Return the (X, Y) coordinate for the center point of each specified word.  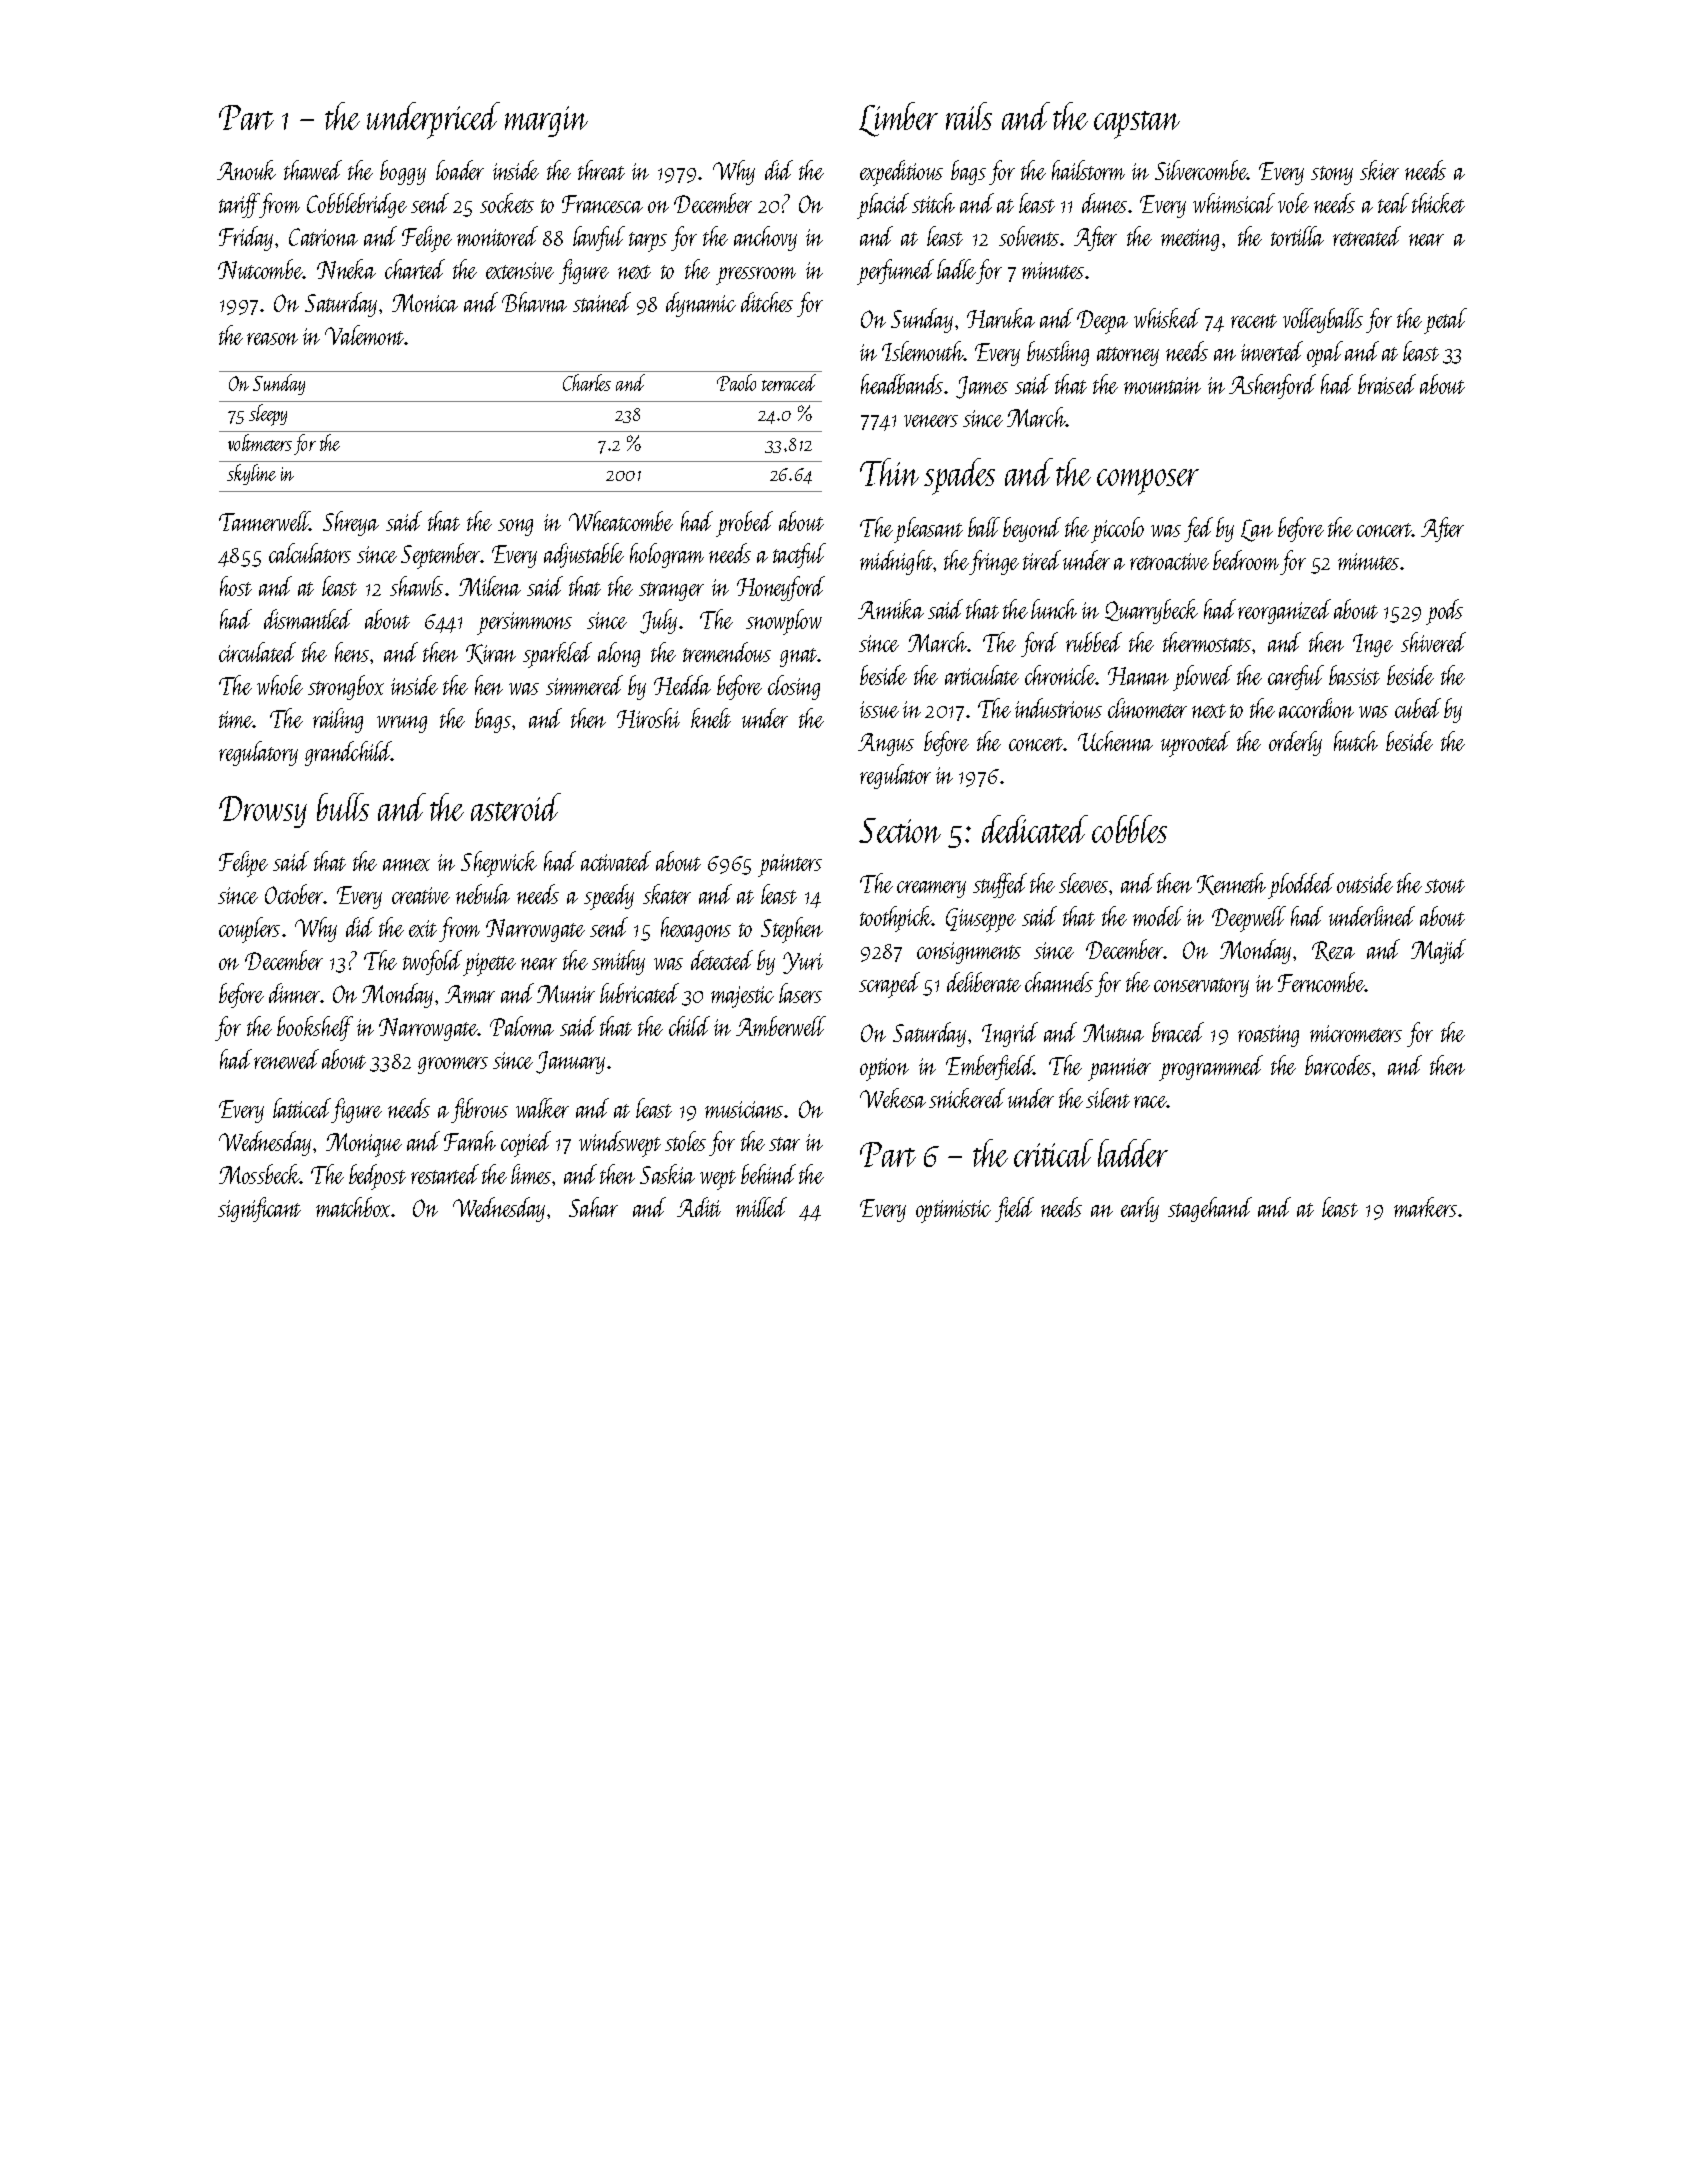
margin (546, 121)
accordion (1316, 708)
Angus (886, 744)
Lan (1257, 530)
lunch (1054, 609)
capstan (1137, 125)
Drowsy (263, 812)
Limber (898, 119)
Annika (891, 609)
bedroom (1246, 560)
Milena (490, 586)
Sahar (593, 1207)
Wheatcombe (621, 521)
